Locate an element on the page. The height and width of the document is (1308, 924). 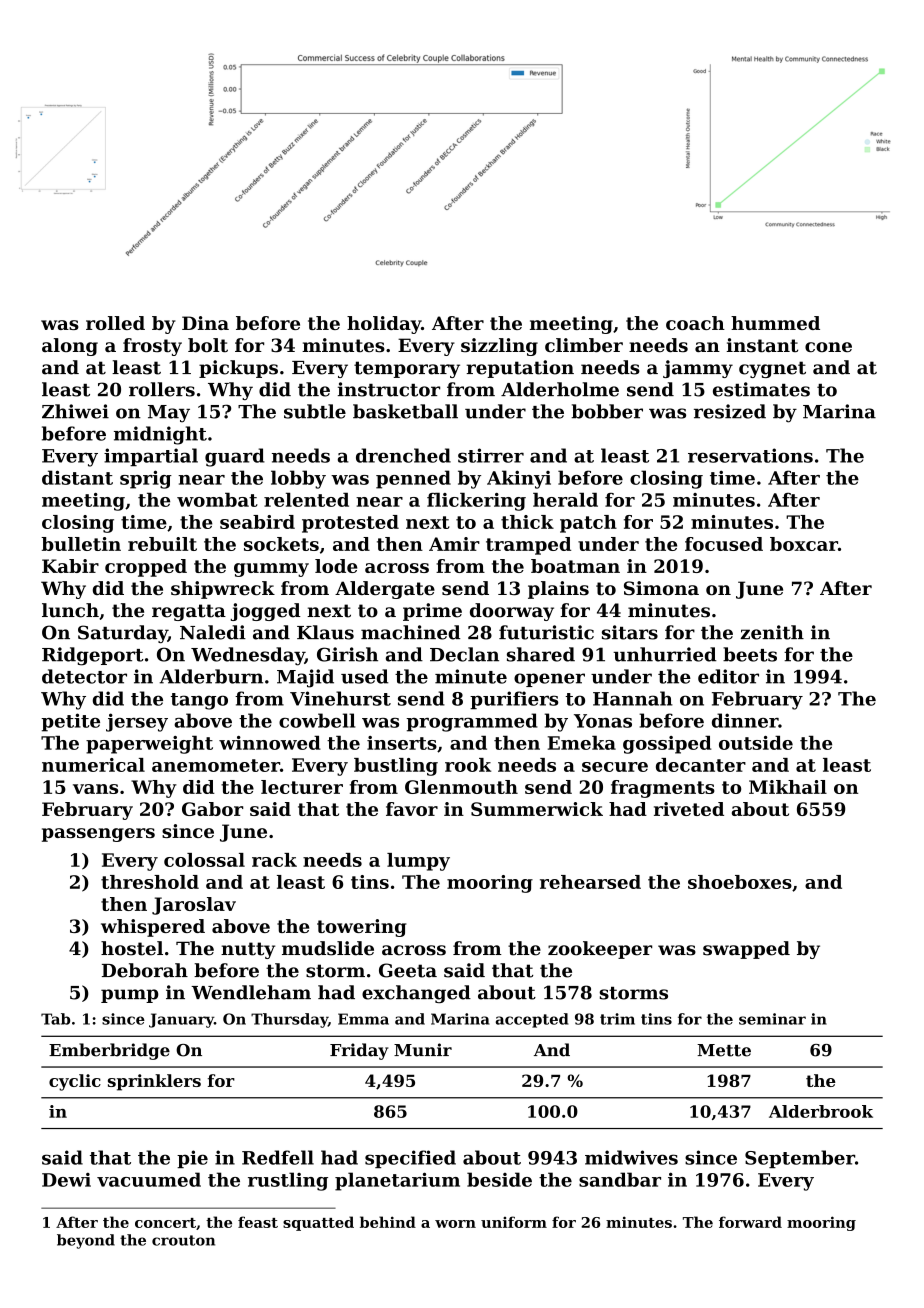
sizzling is located at coordinates (499, 347).
